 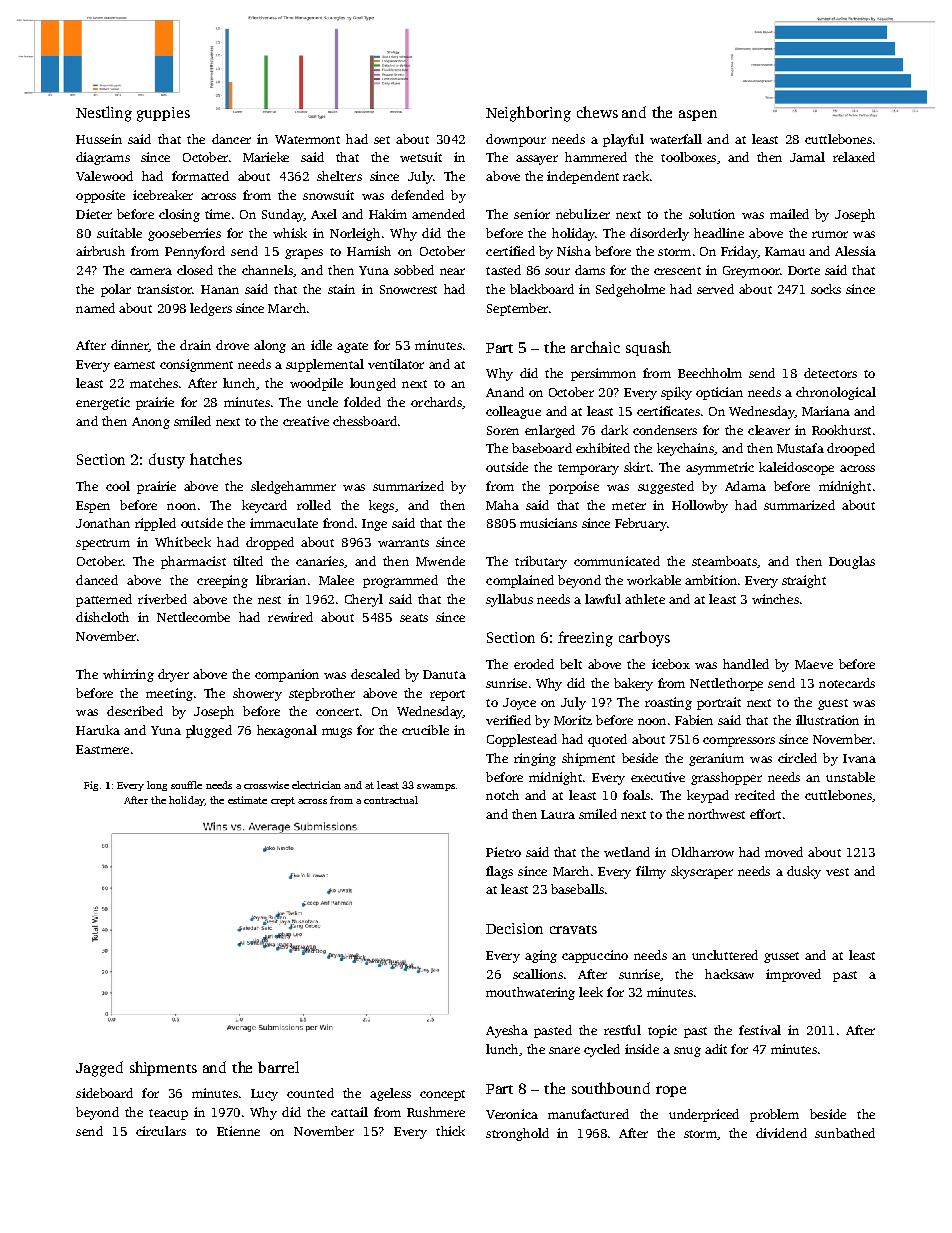 I want to click on energetic, so click(x=103, y=403).
